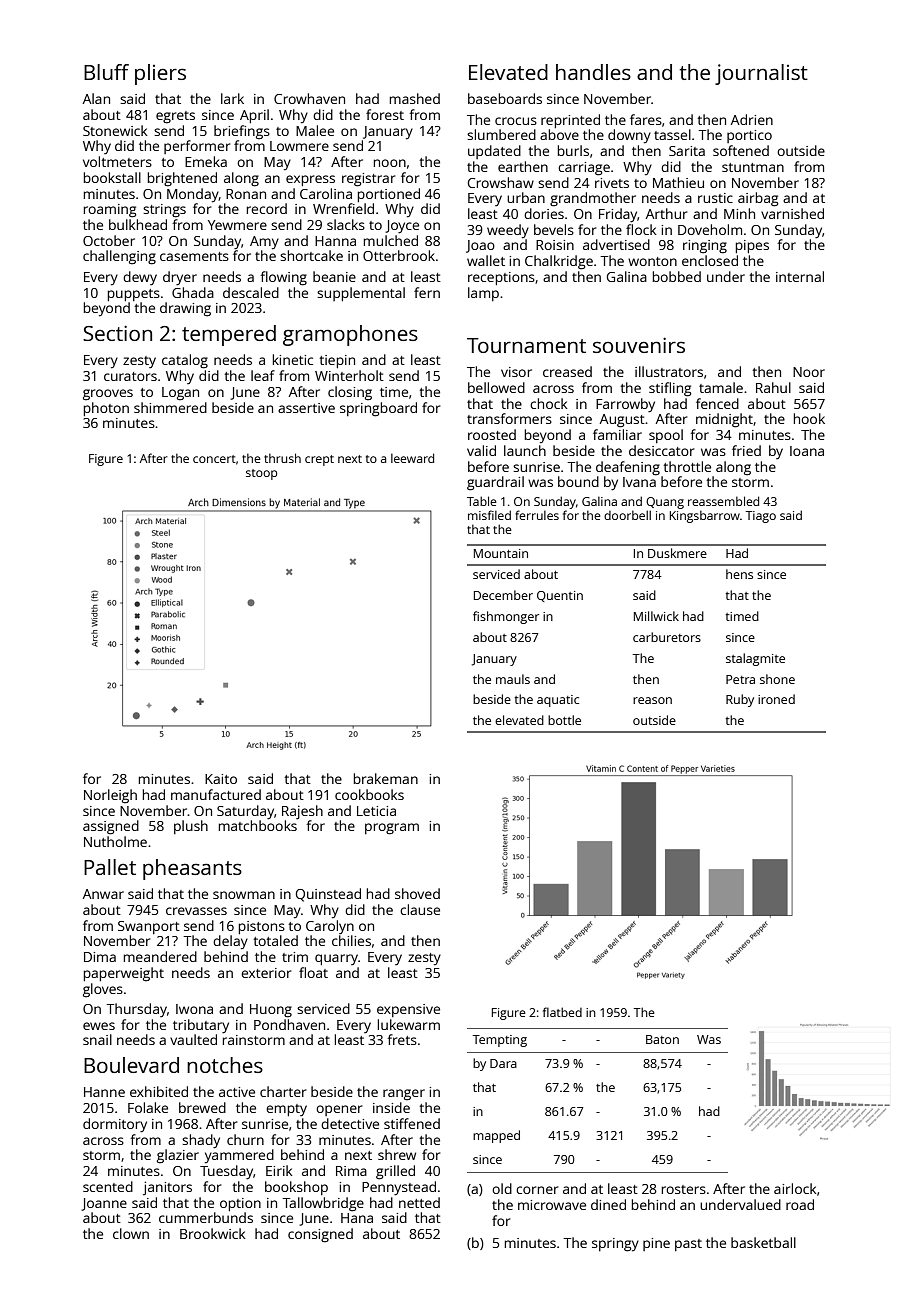 The width and height of the screenshot is (908, 1316). I want to click on Huong, so click(271, 1011).
